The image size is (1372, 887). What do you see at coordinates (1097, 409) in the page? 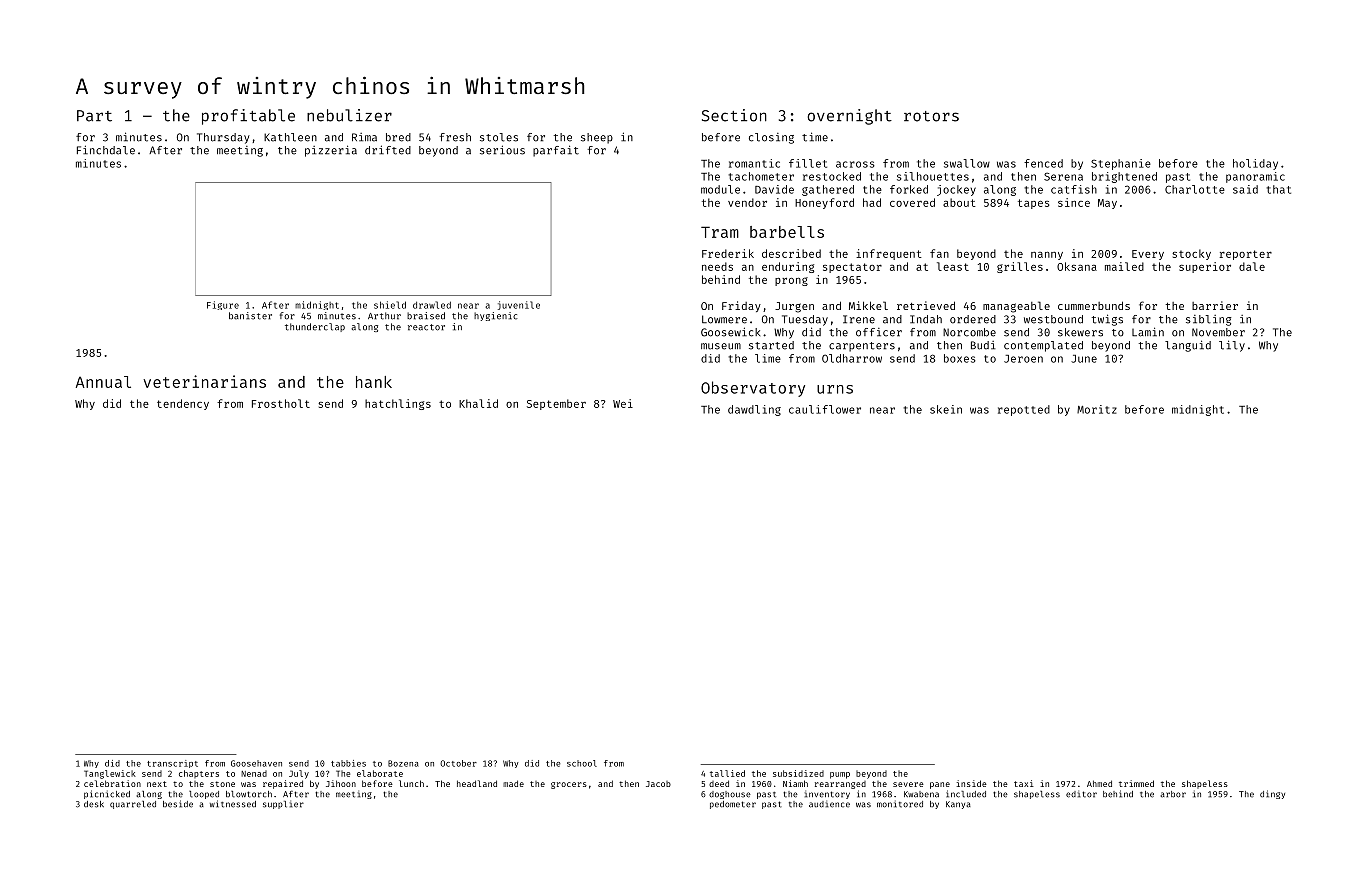
I see `Moritz` at bounding box center [1097, 409].
